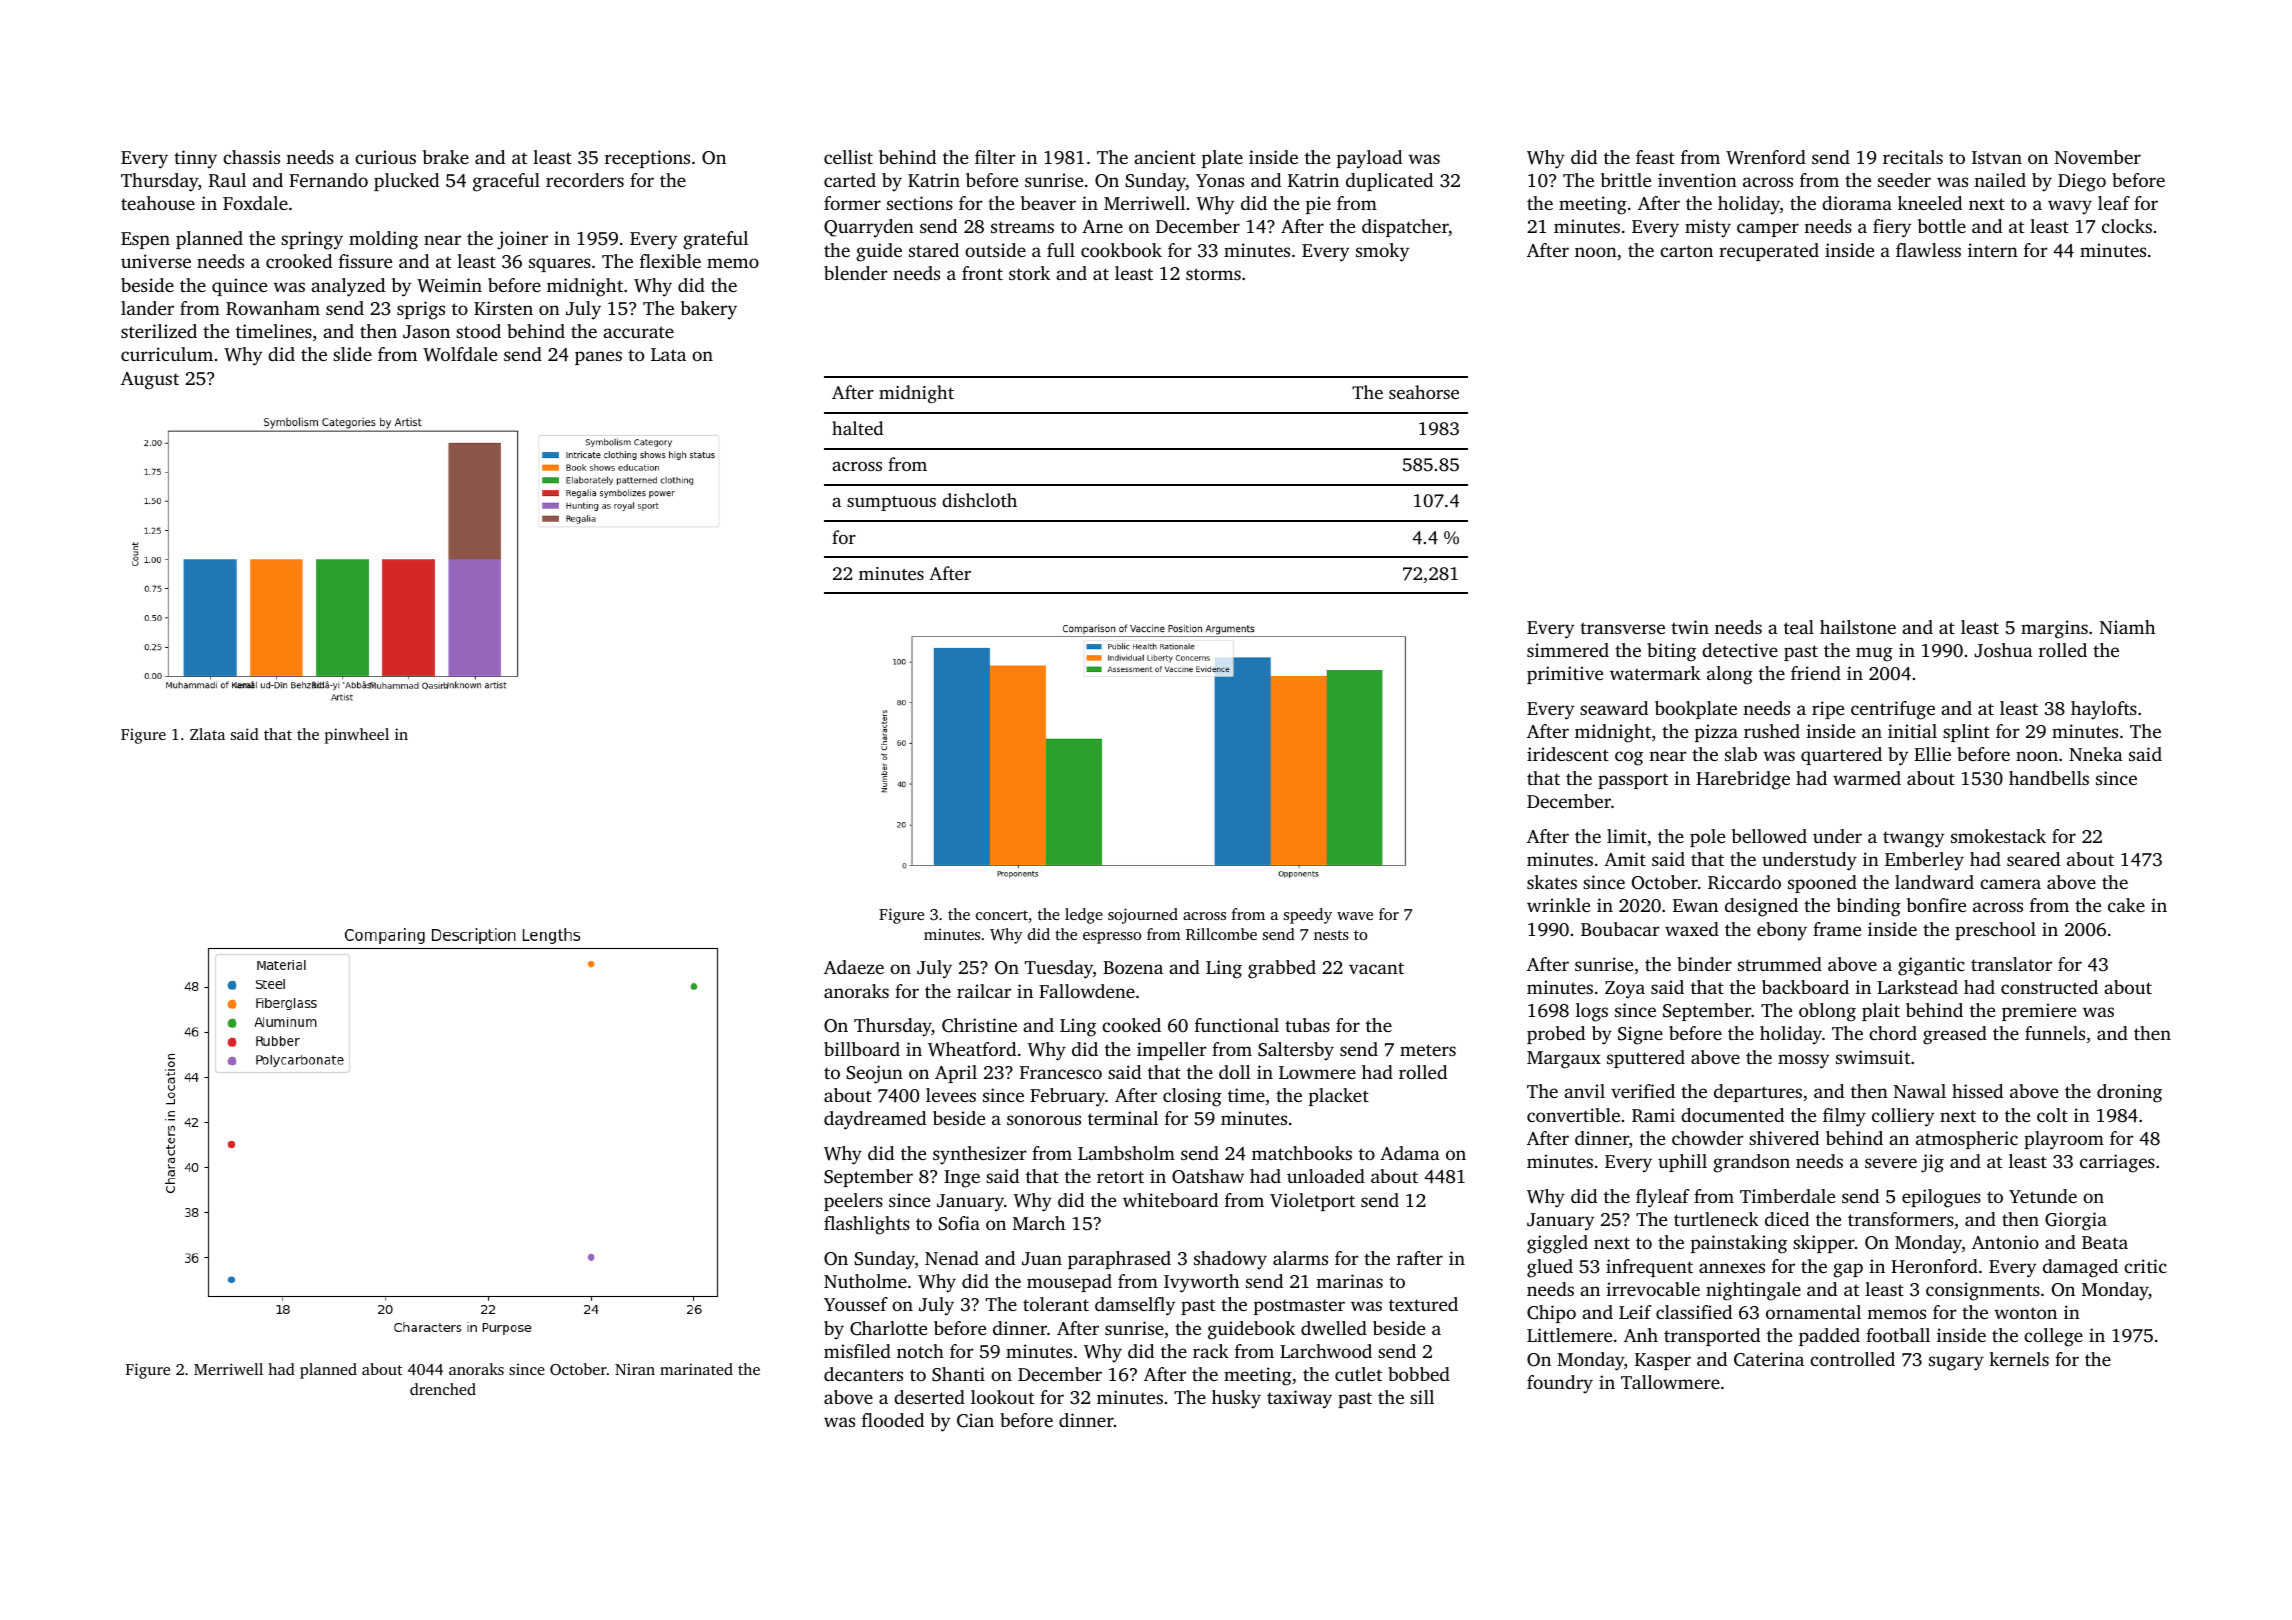 This screenshot has height=1620, width=2292. I want to click on tinny, so click(195, 159).
